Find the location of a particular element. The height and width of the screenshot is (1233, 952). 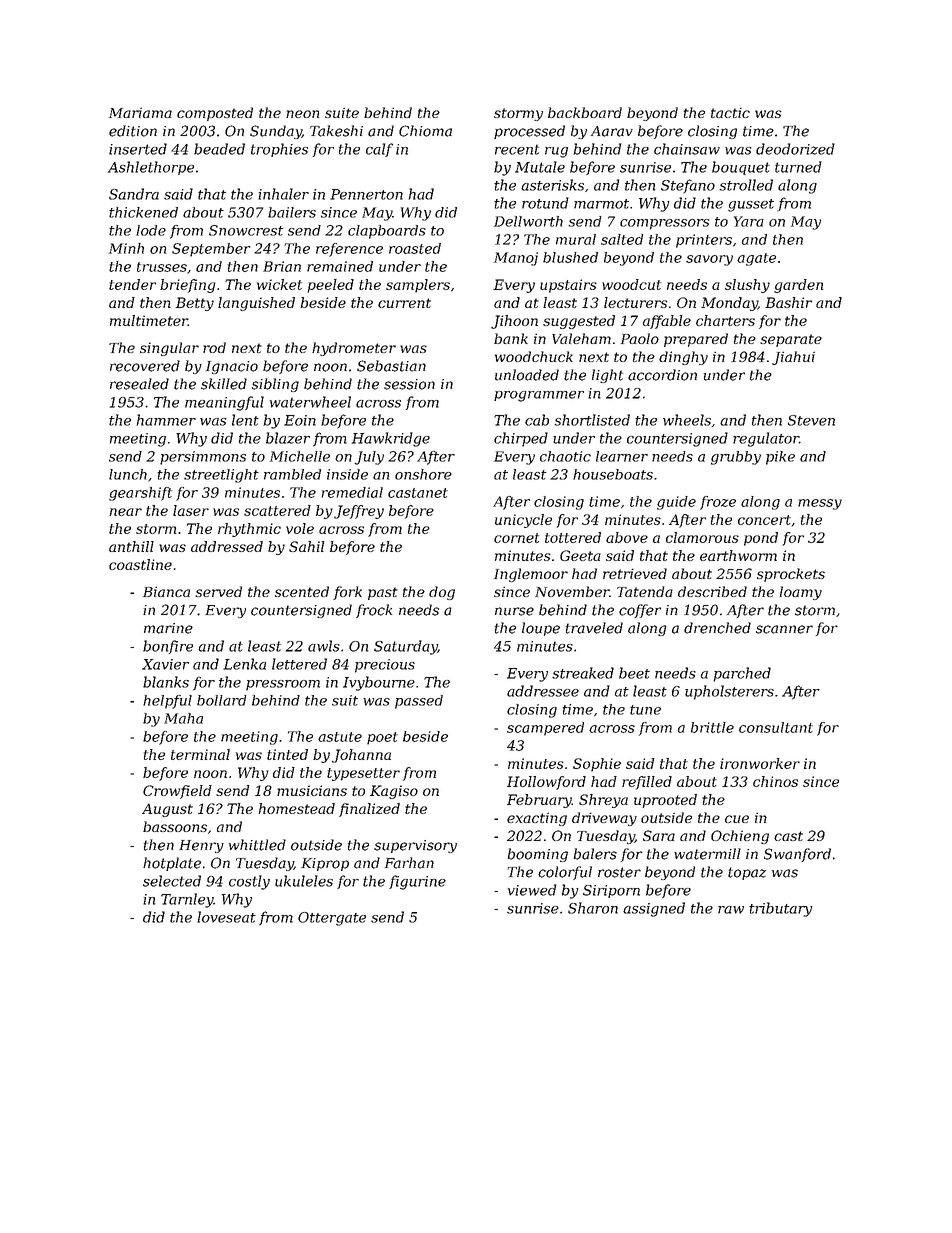

Kiprop is located at coordinates (325, 864).
